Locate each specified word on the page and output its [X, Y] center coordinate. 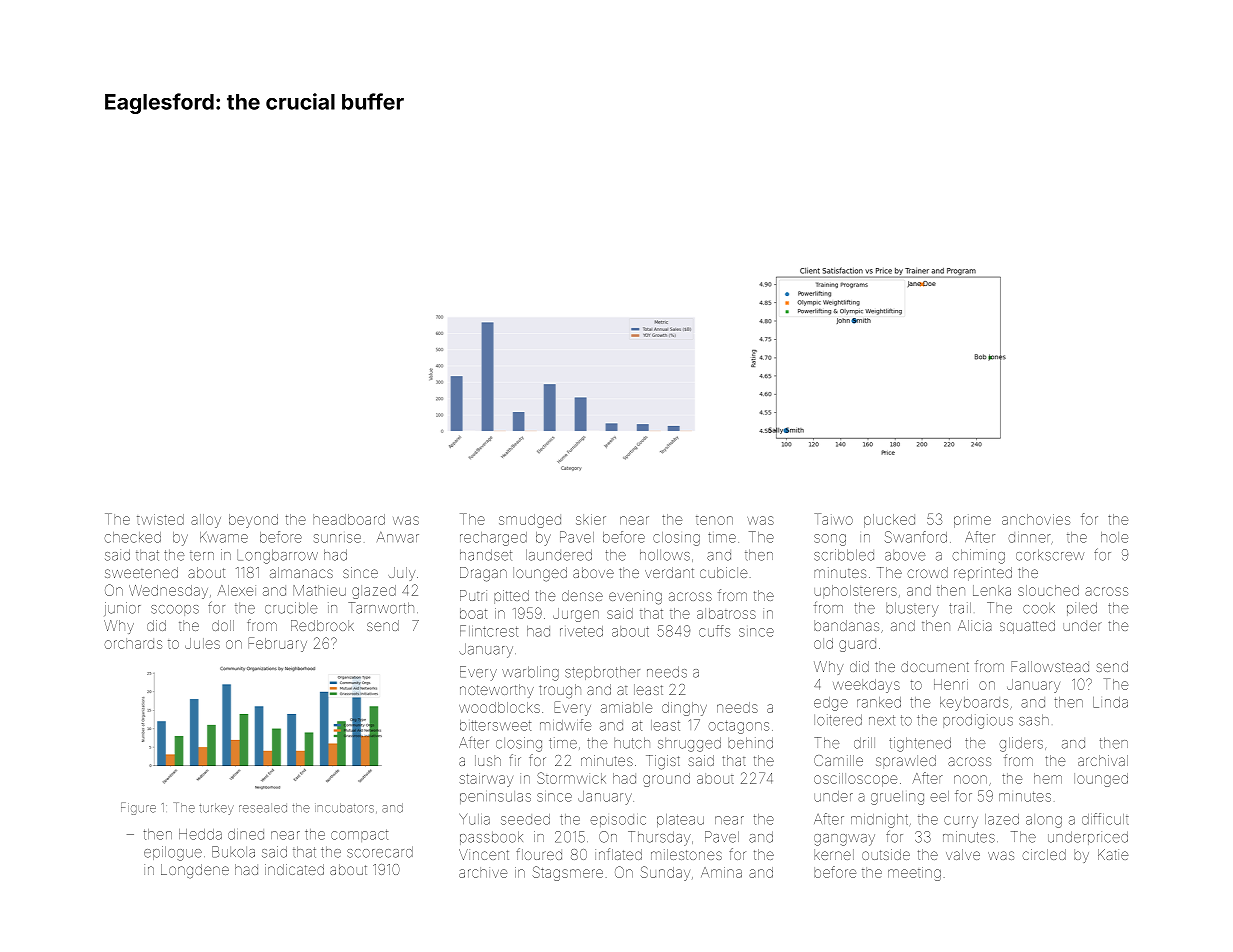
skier [591, 519]
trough [560, 691]
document [935, 666]
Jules [202, 643]
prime [972, 522]
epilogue [173, 853]
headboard [349, 519]
